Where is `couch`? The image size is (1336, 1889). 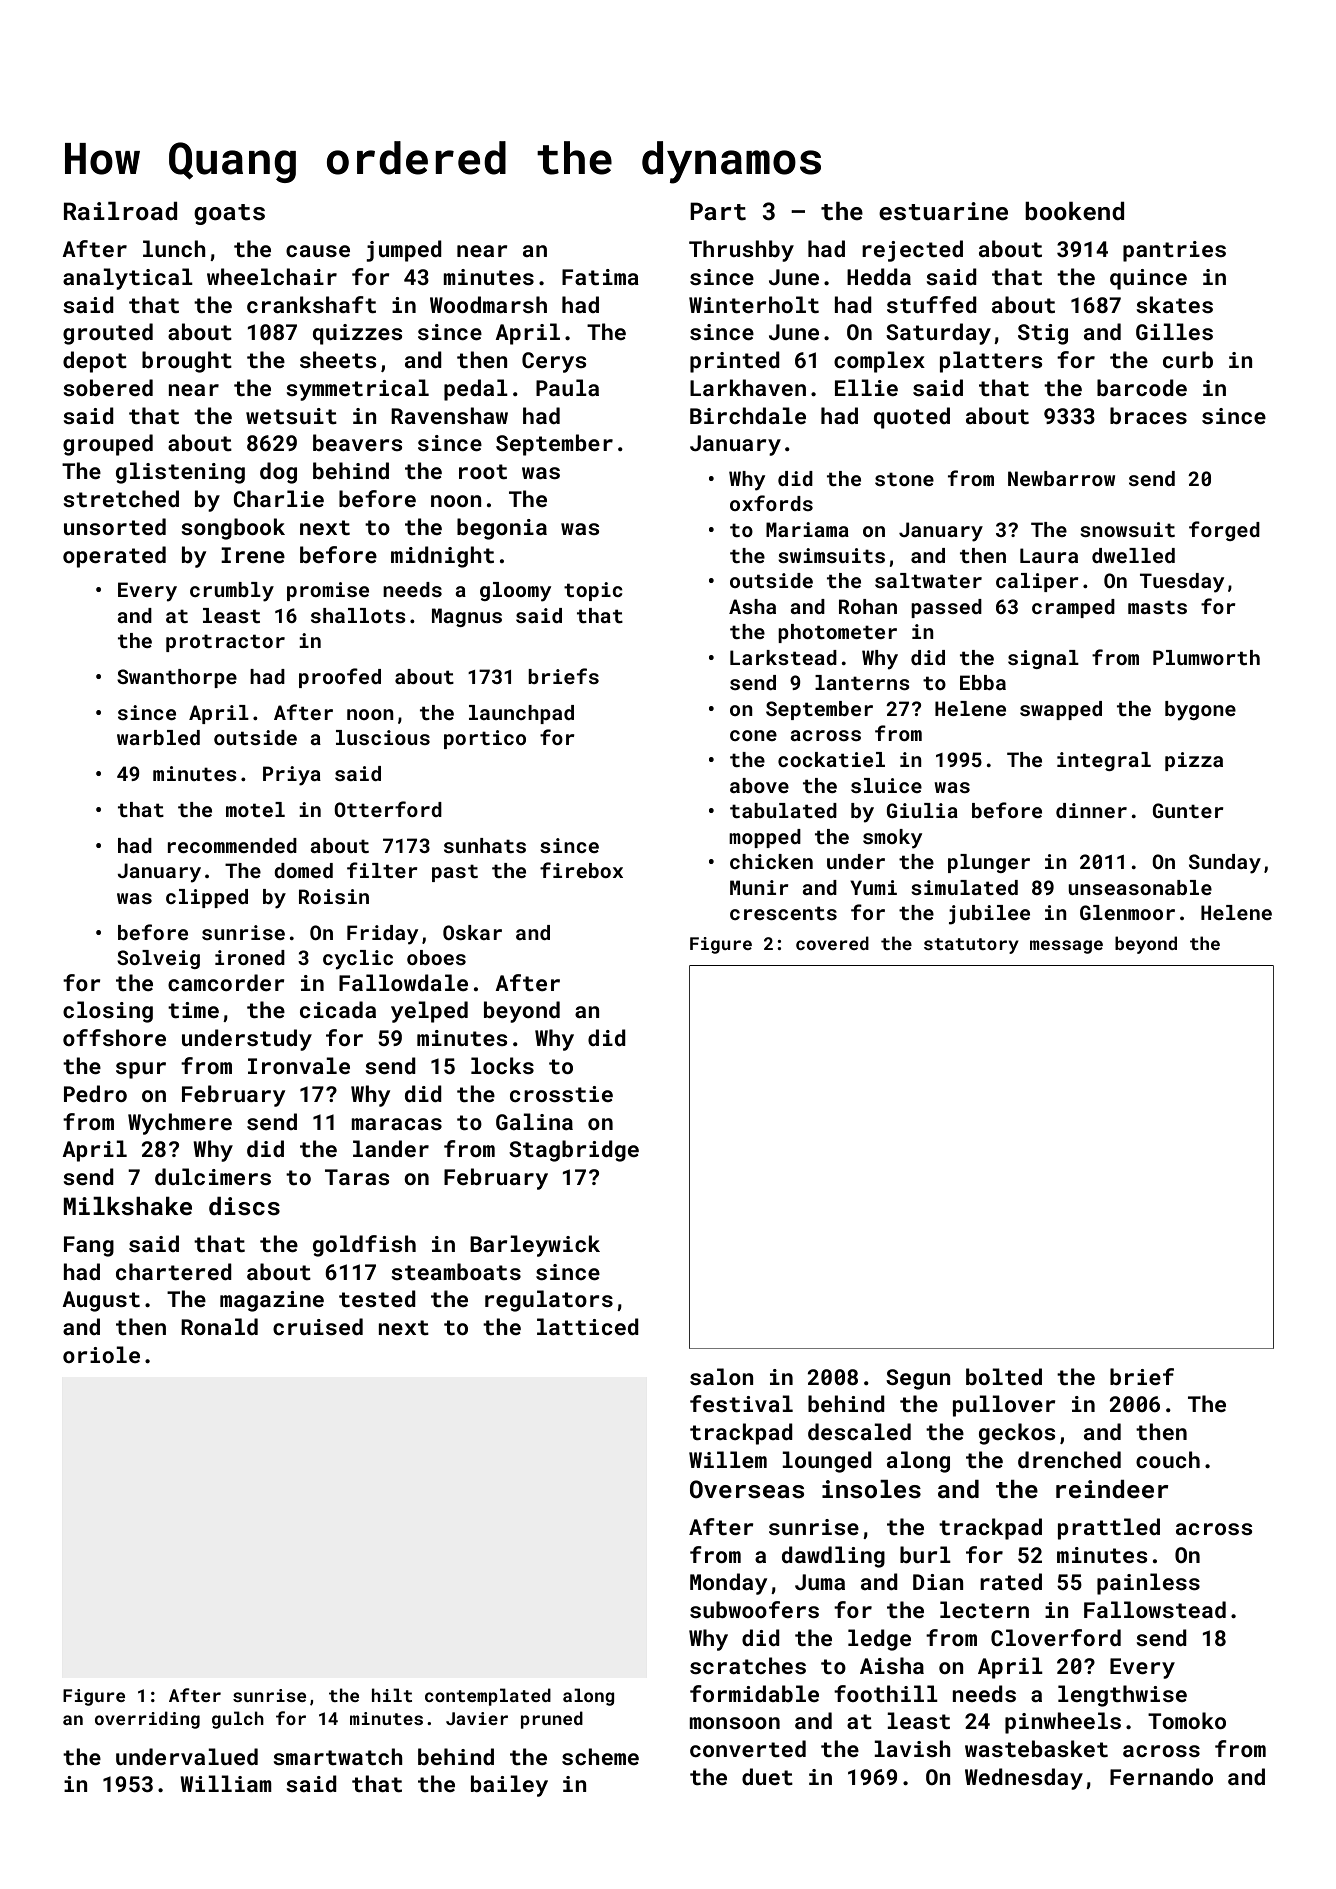
couch is located at coordinates (1168, 1459).
